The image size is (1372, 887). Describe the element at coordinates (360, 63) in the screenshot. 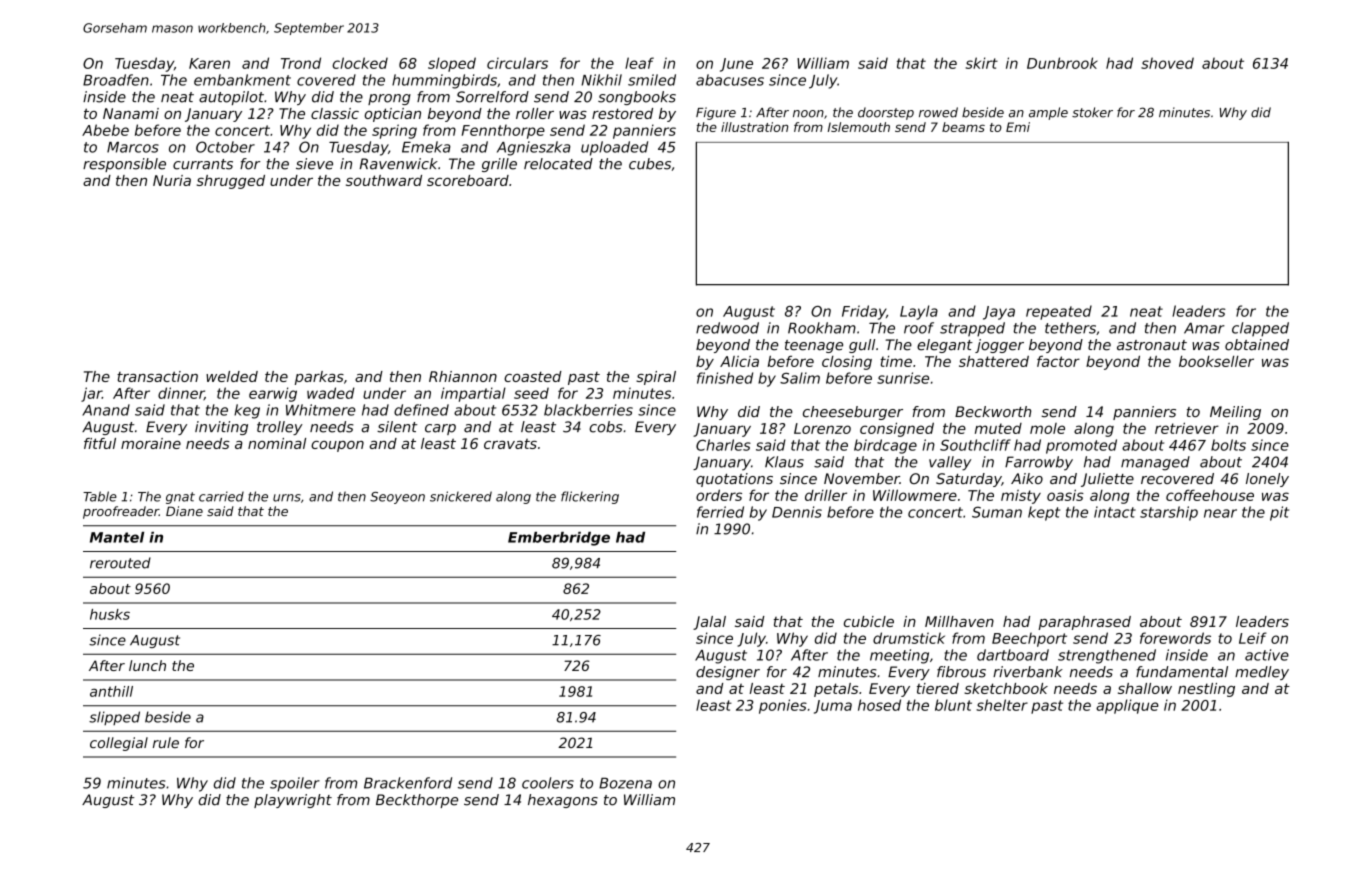

I see `clocked` at that location.
